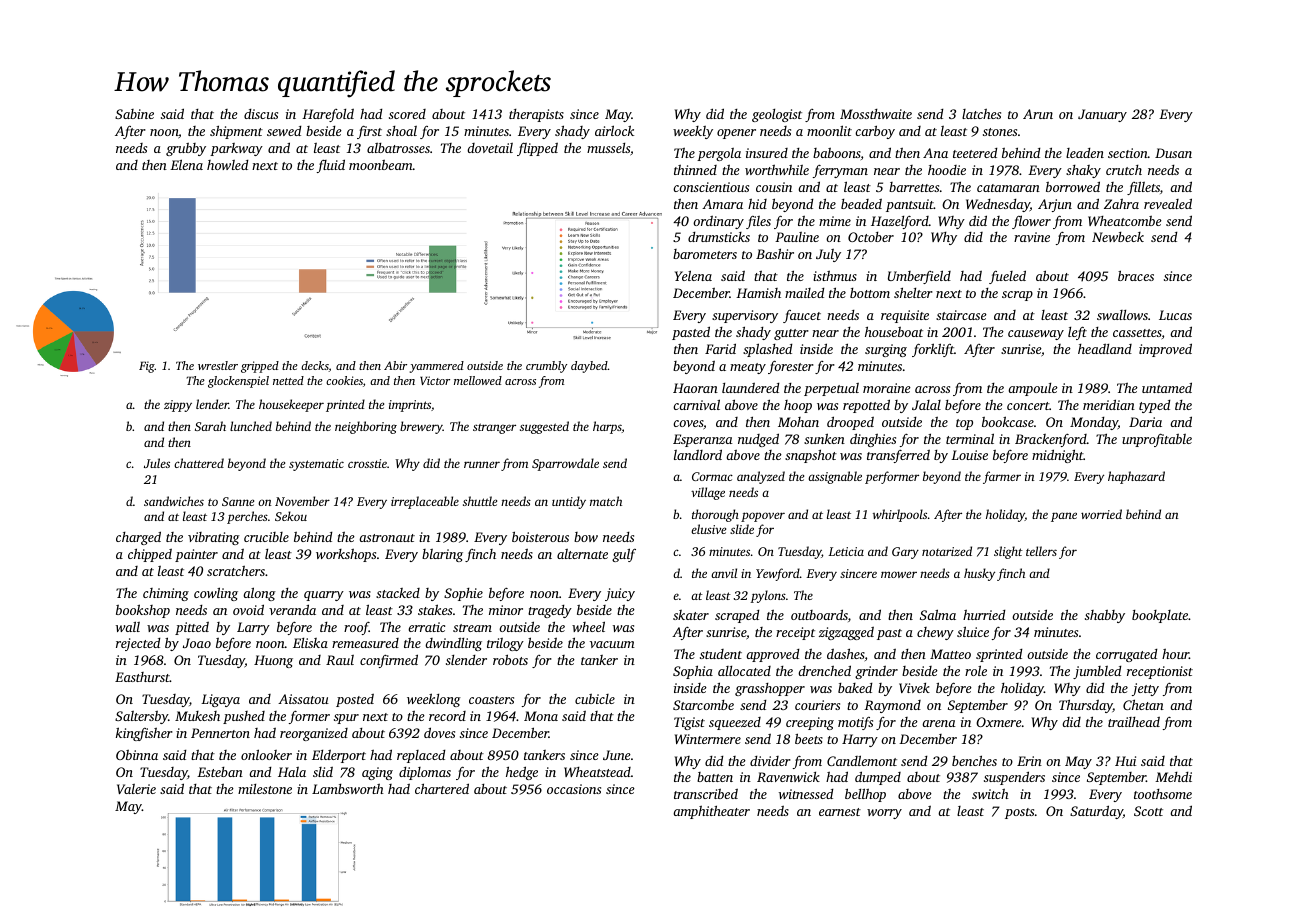 This screenshot has height=924, width=1308. What do you see at coordinates (711, 812) in the screenshot?
I see `amphitheater` at bounding box center [711, 812].
